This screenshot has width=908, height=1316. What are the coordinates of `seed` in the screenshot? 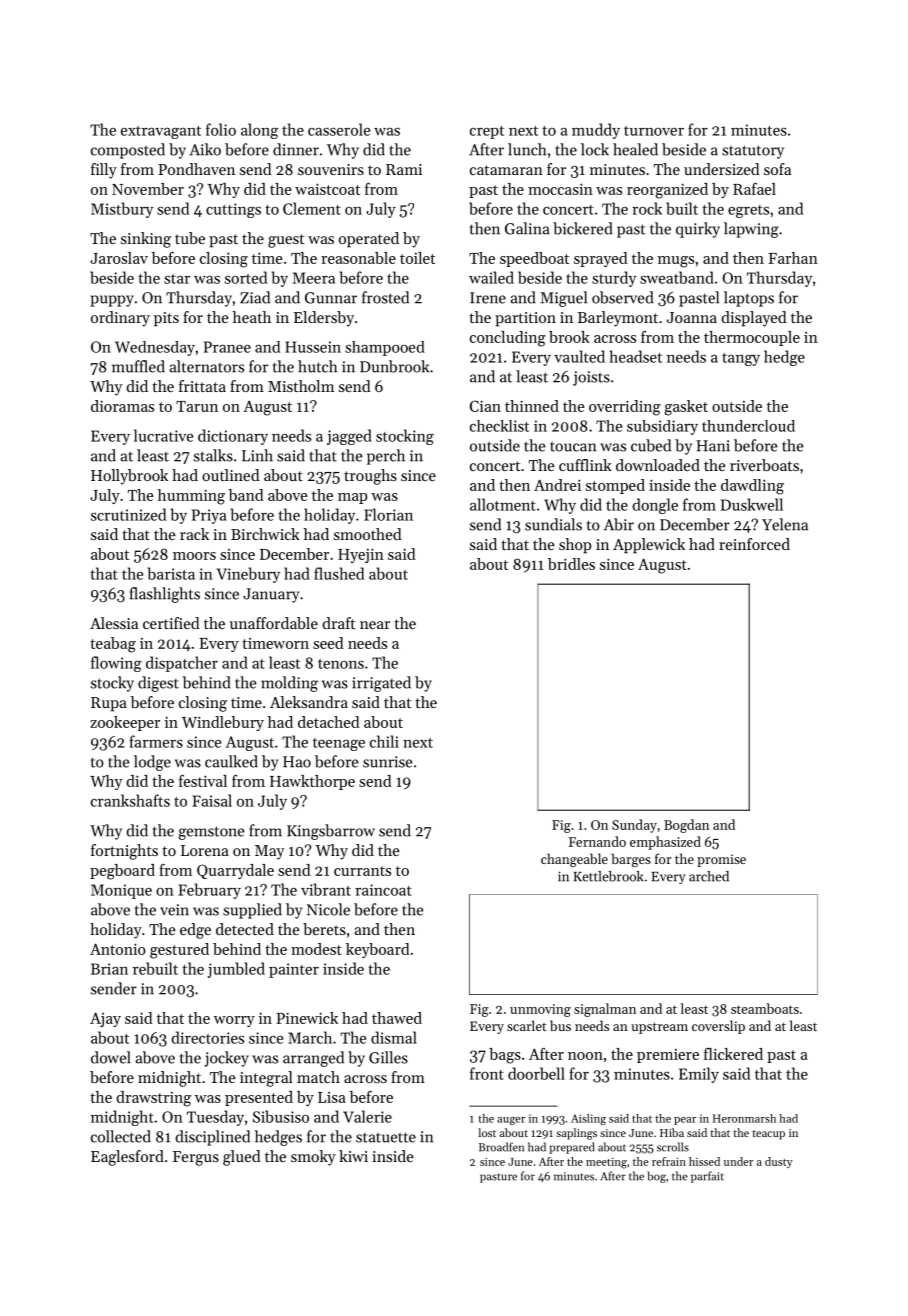 It's located at (328, 643).
